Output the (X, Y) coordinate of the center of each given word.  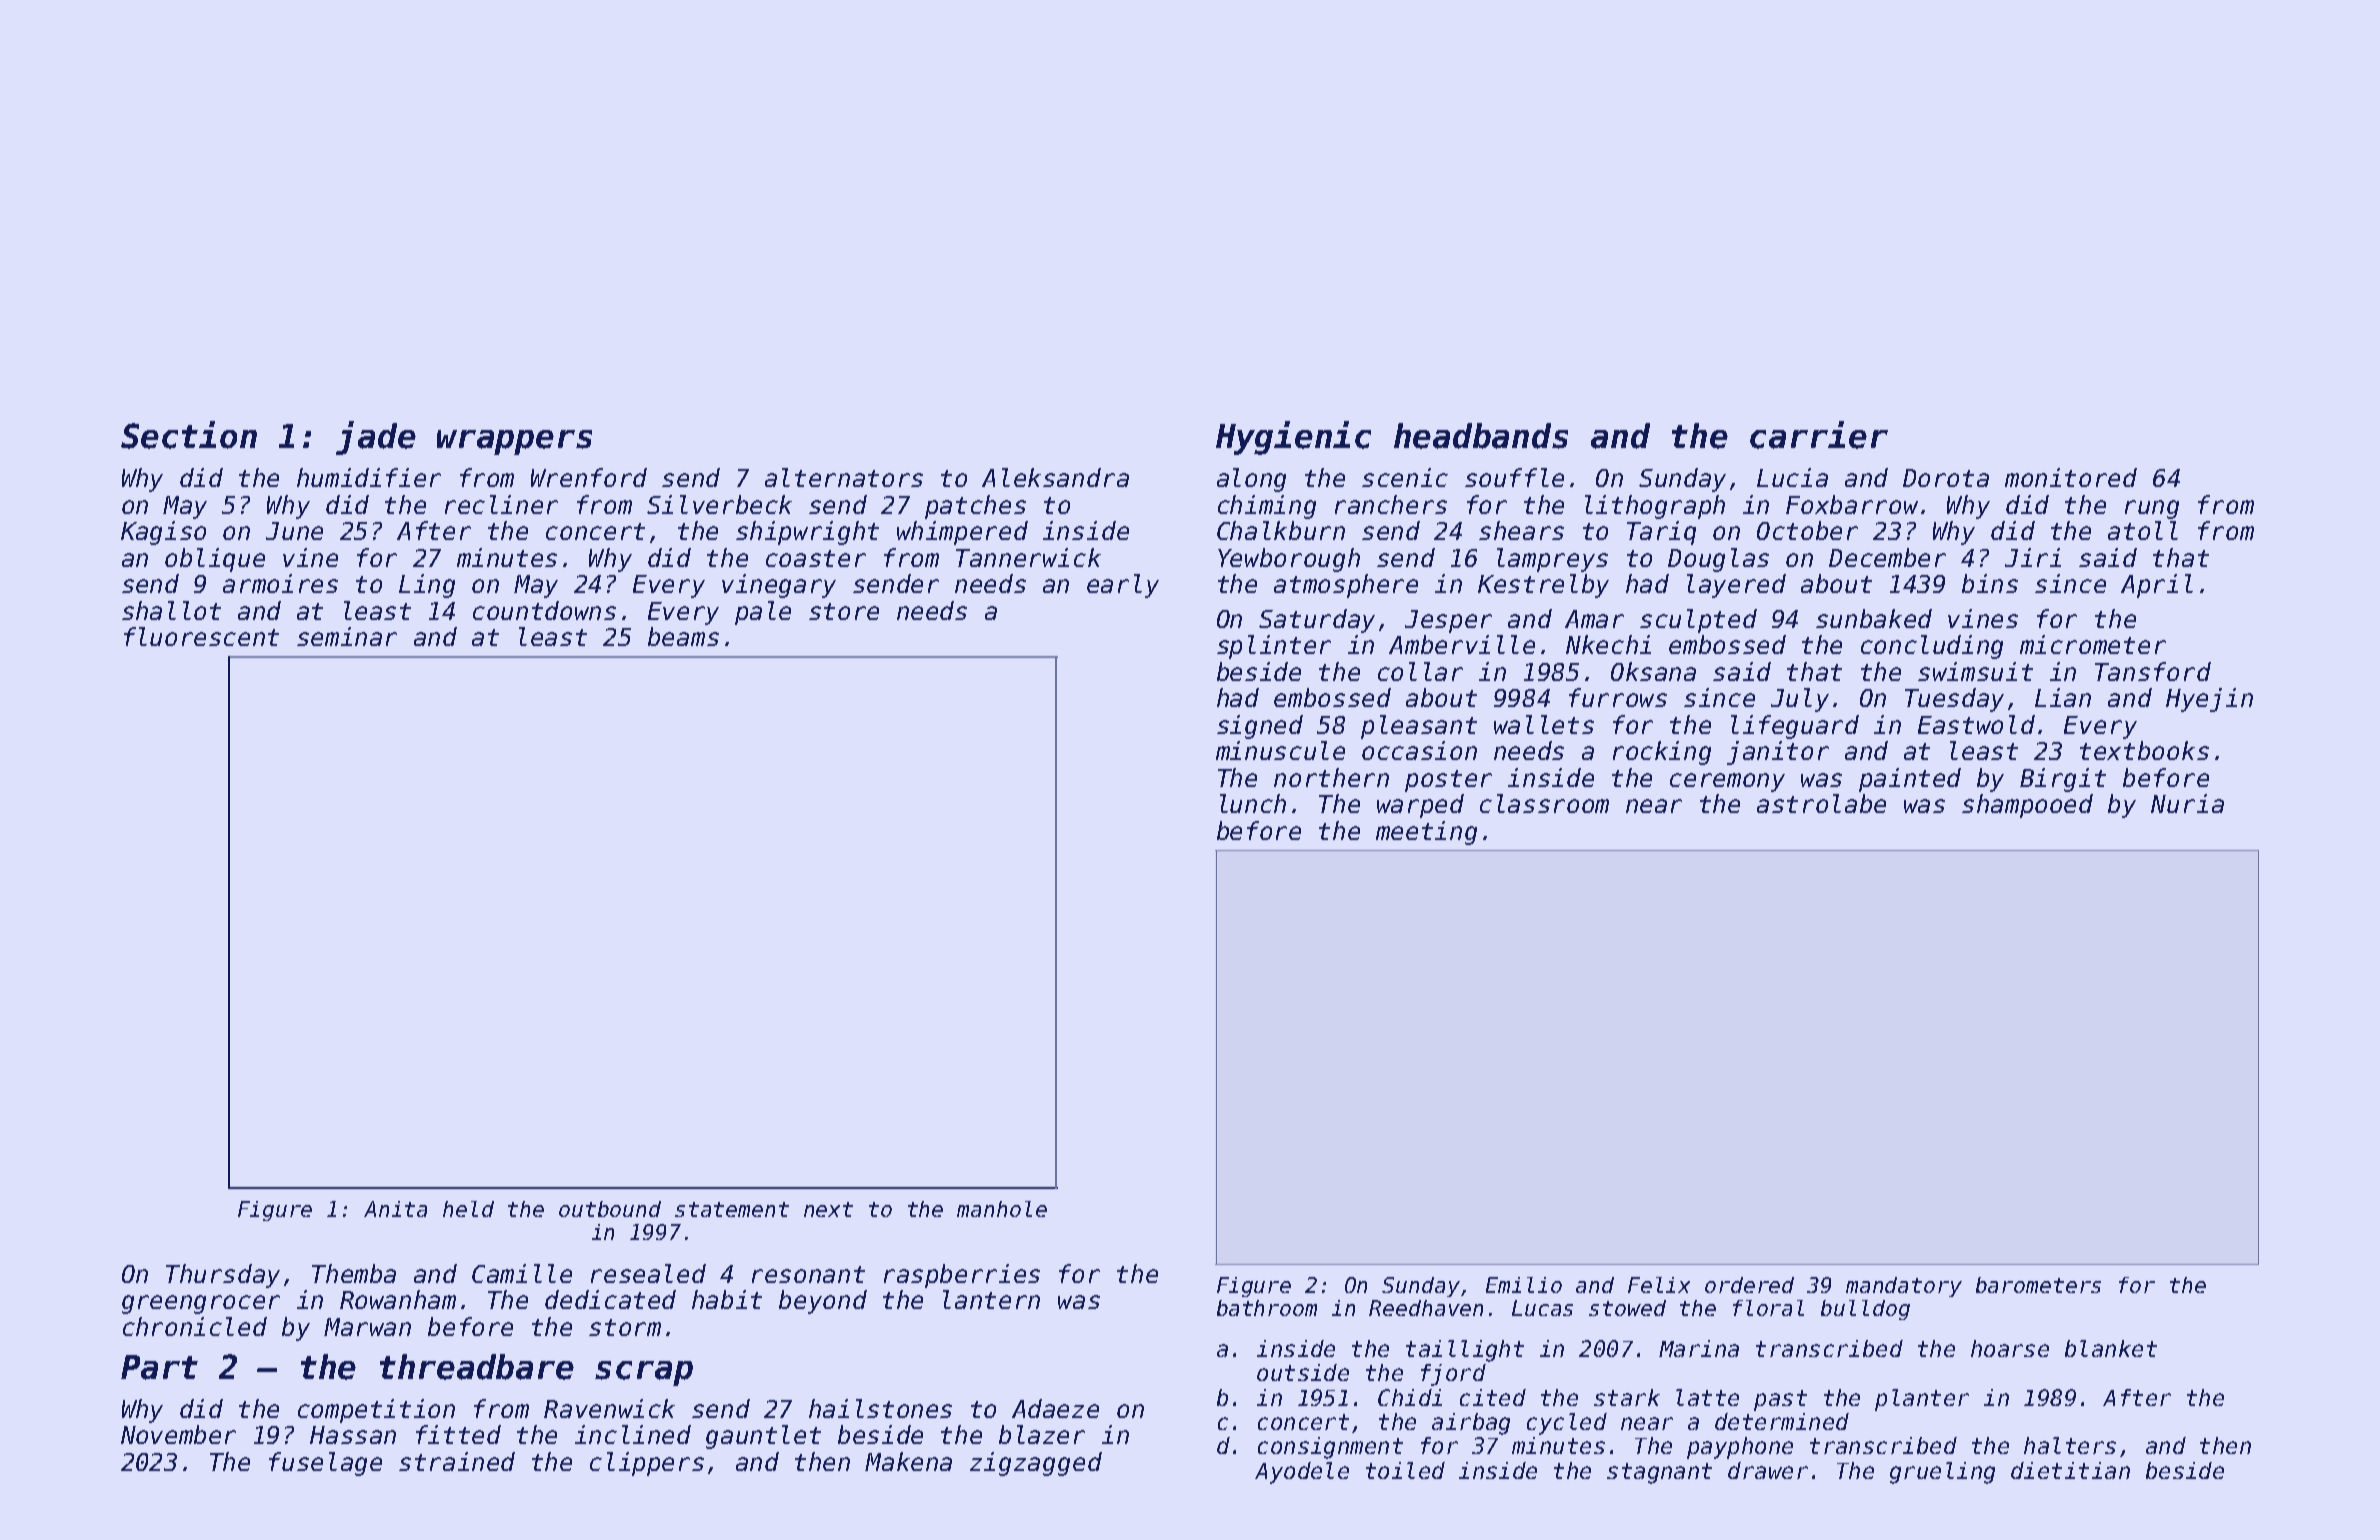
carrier (1819, 435)
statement (732, 1209)
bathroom (1267, 1308)
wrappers (514, 442)
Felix (1659, 1285)
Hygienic (1293, 438)
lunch (1253, 803)
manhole (1002, 1209)
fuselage (325, 1464)
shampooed (2027, 806)
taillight (1465, 1351)
